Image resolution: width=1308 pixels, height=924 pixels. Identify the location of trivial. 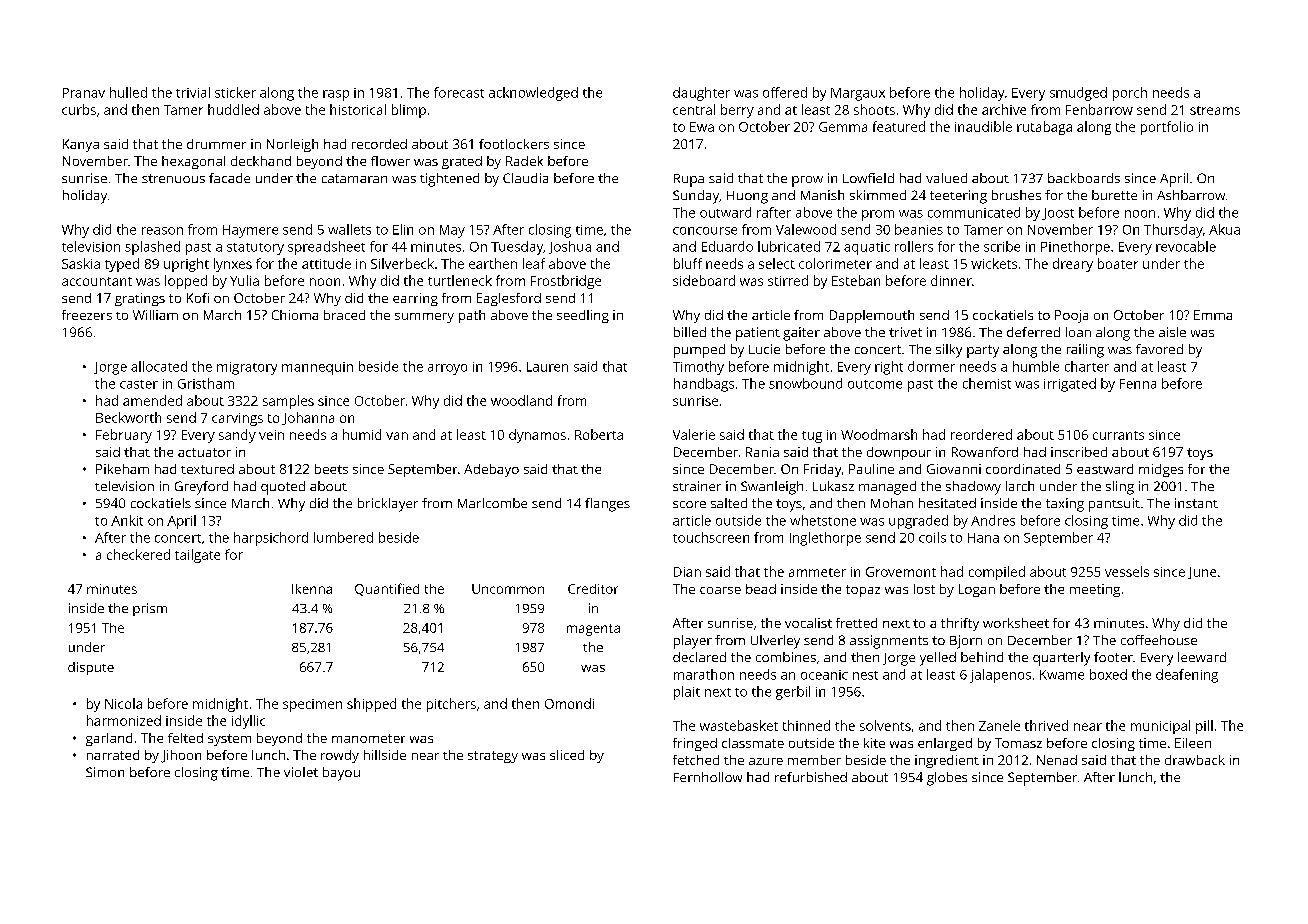
(193, 92).
